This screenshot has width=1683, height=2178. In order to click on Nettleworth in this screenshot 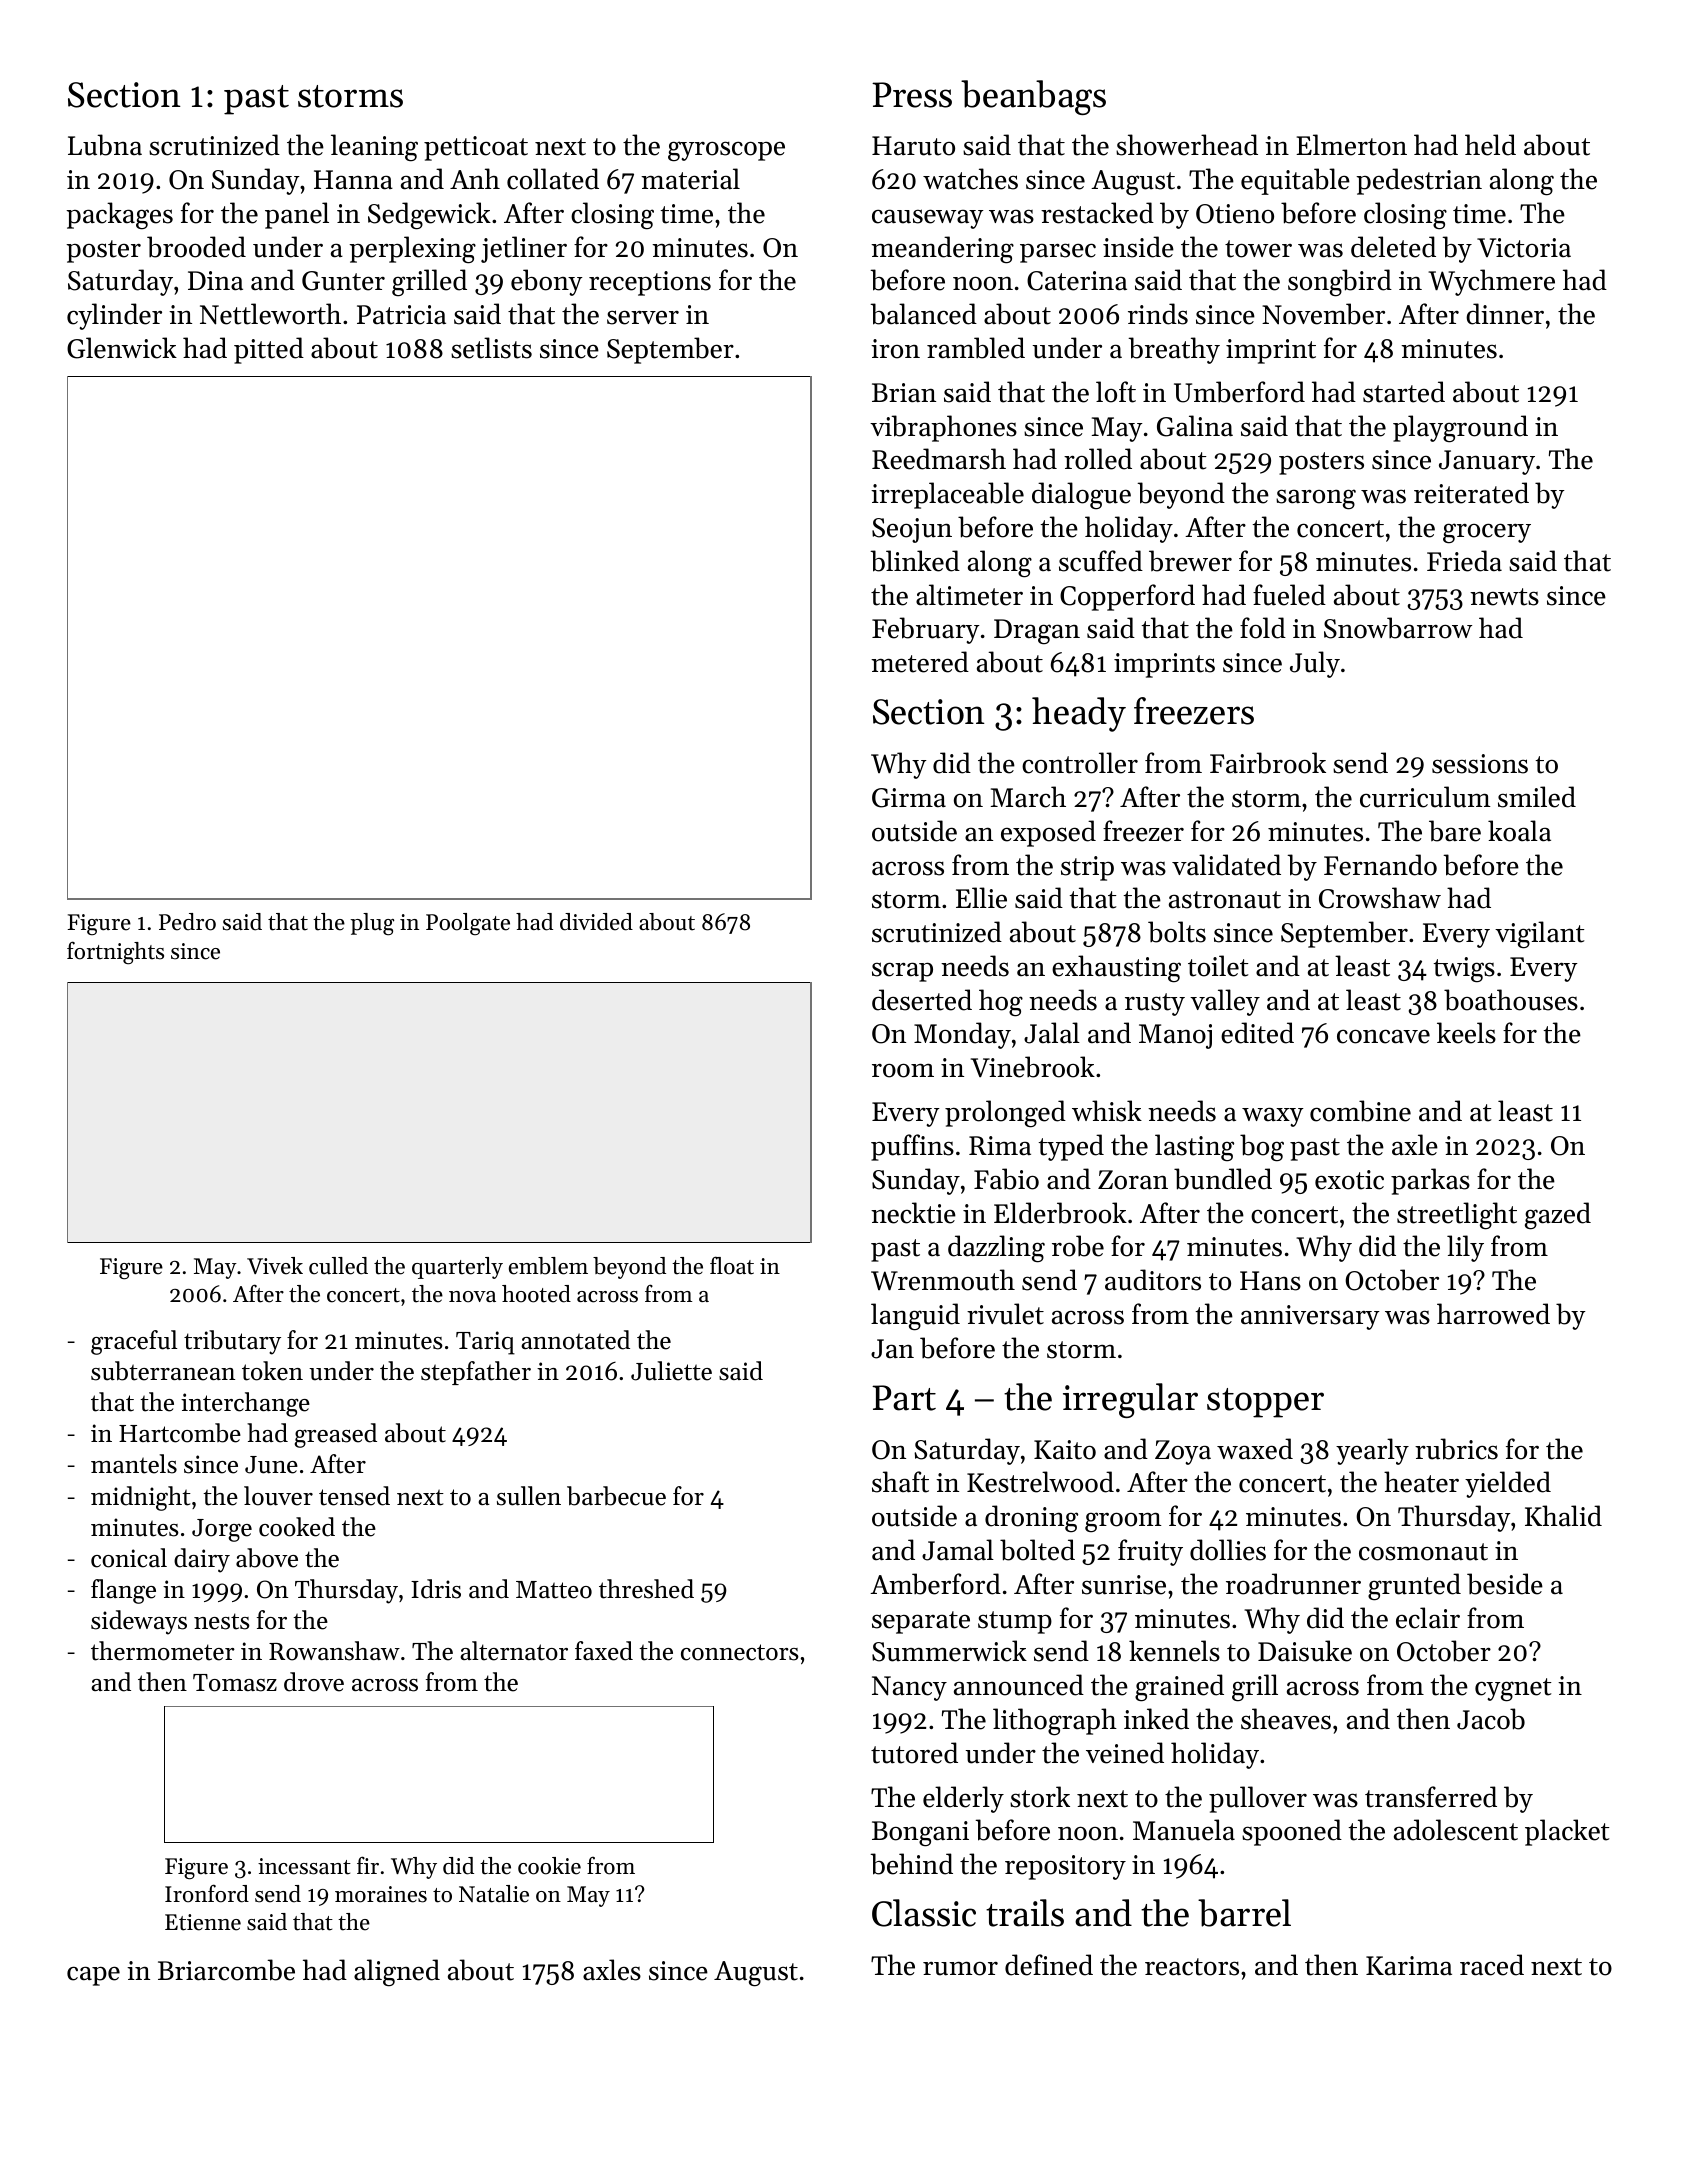, I will do `click(270, 314)`.
